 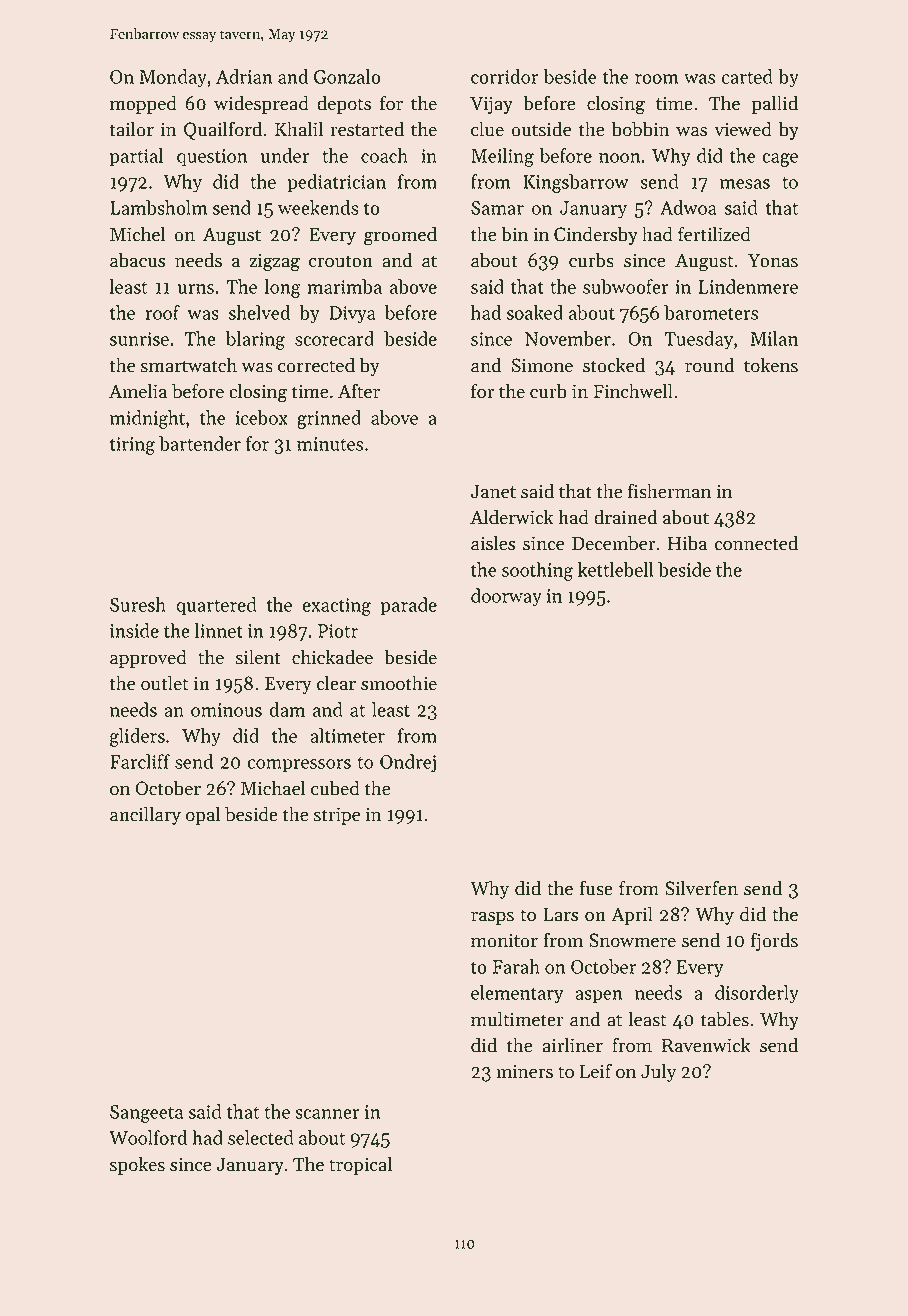 What do you see at coordinates (337, 607) in the document?
I see `exacting` at bounding box center [337, 607].
